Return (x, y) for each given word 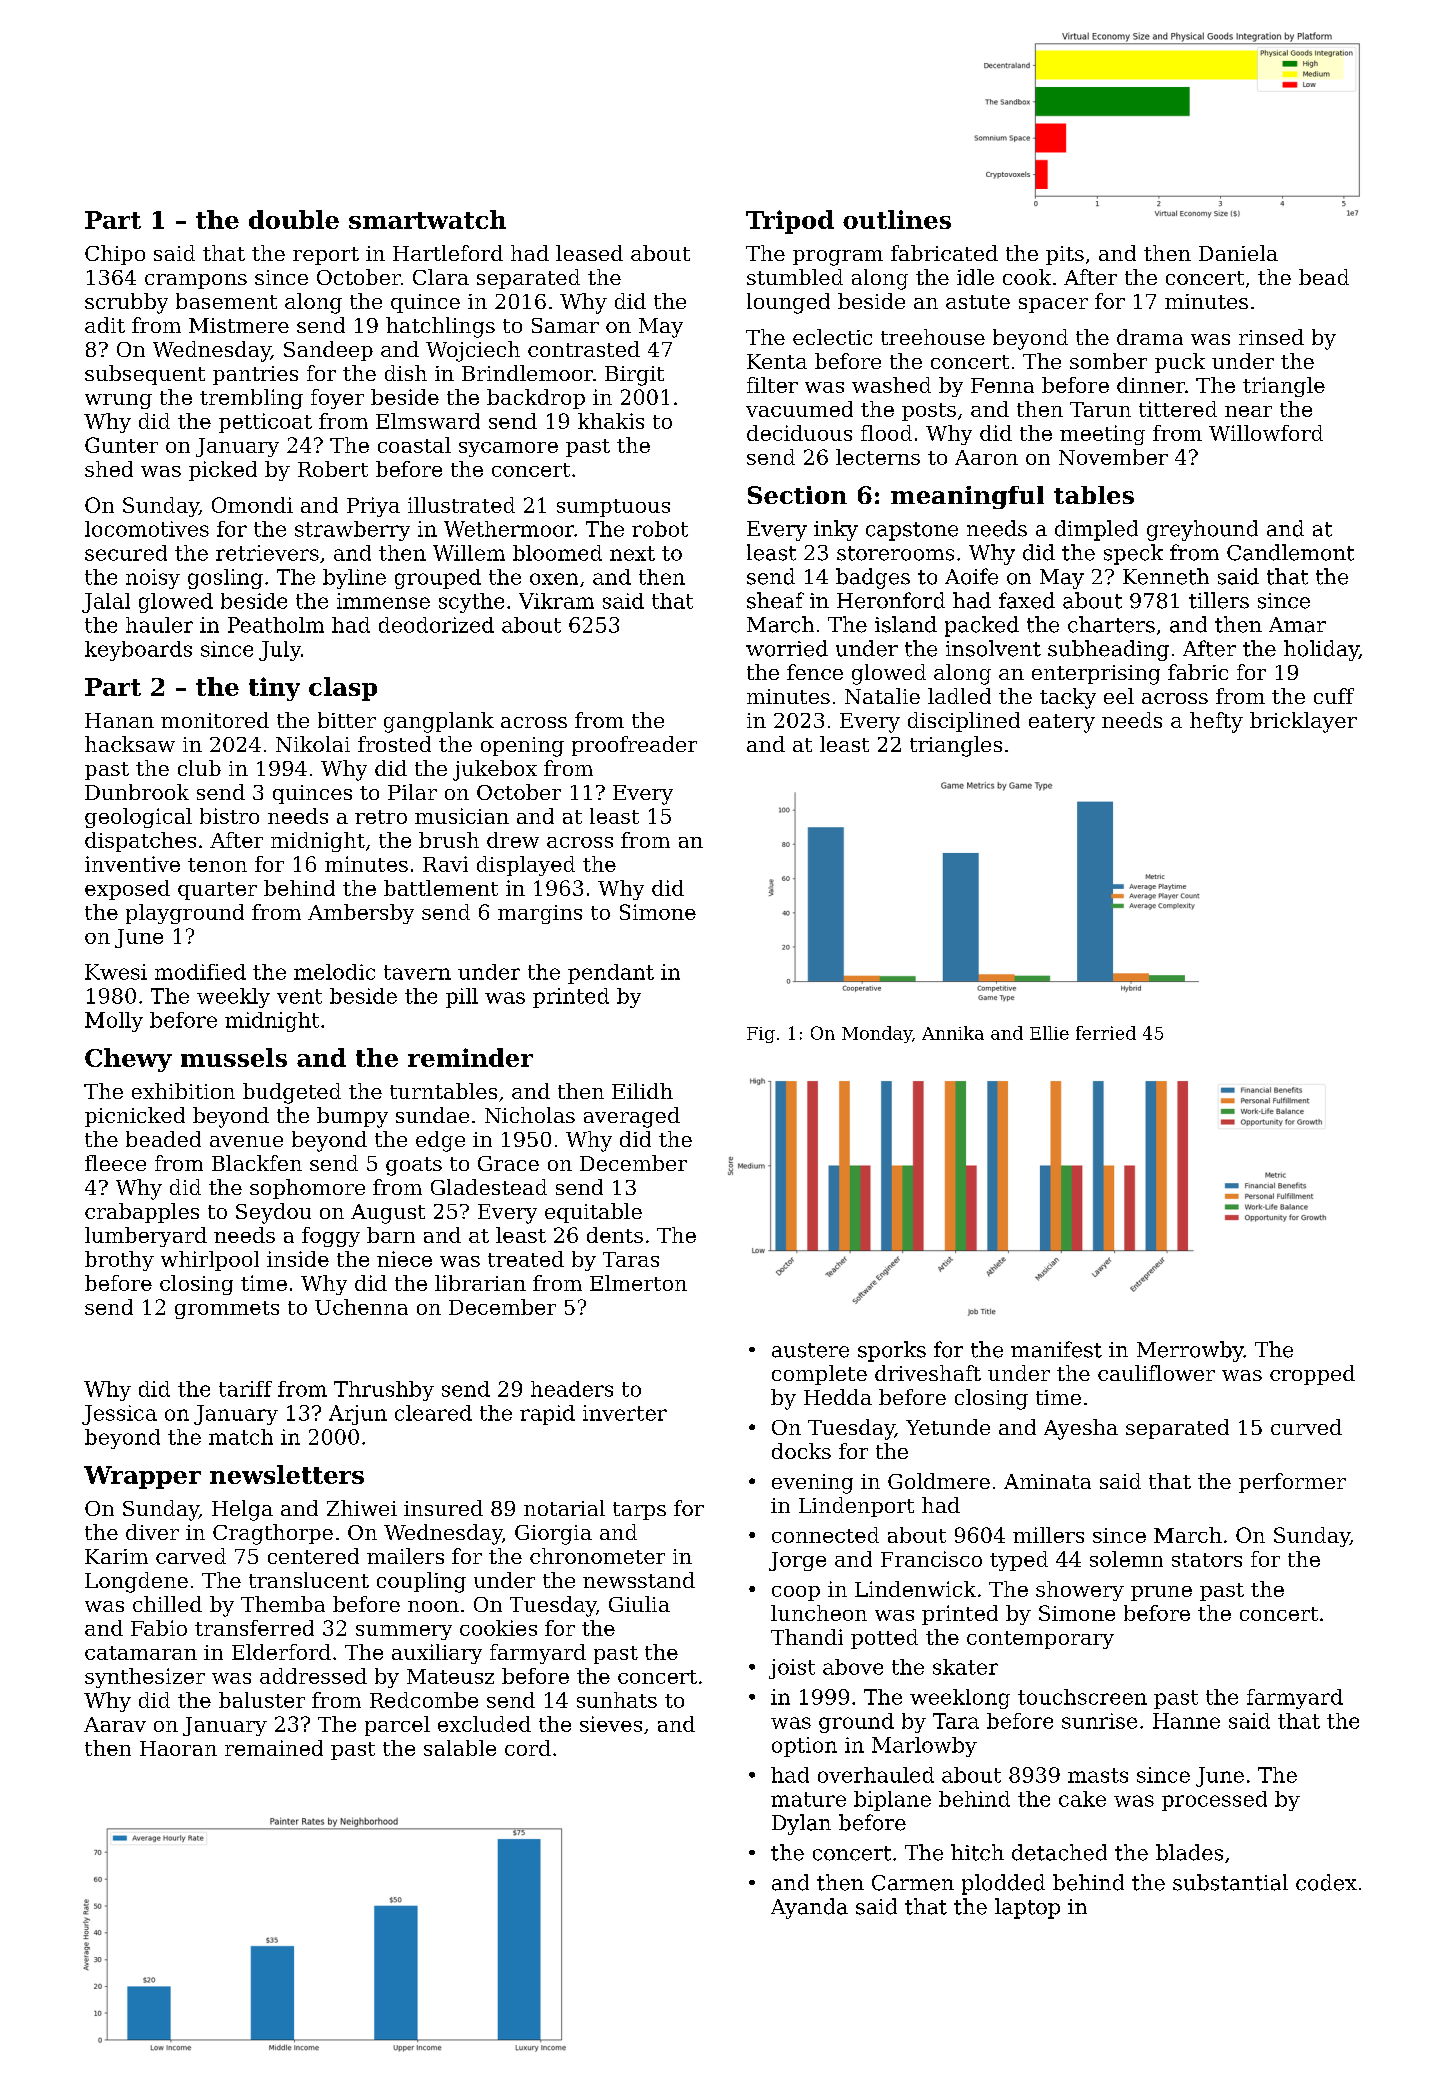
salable (460, 1748)
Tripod (790, 222)
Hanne (1186, 1721)
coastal (414, 445)
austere (810, 1350)
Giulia (639, 1604)
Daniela (1238, 253)
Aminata (1047, 1481)
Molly (114, 1022)
